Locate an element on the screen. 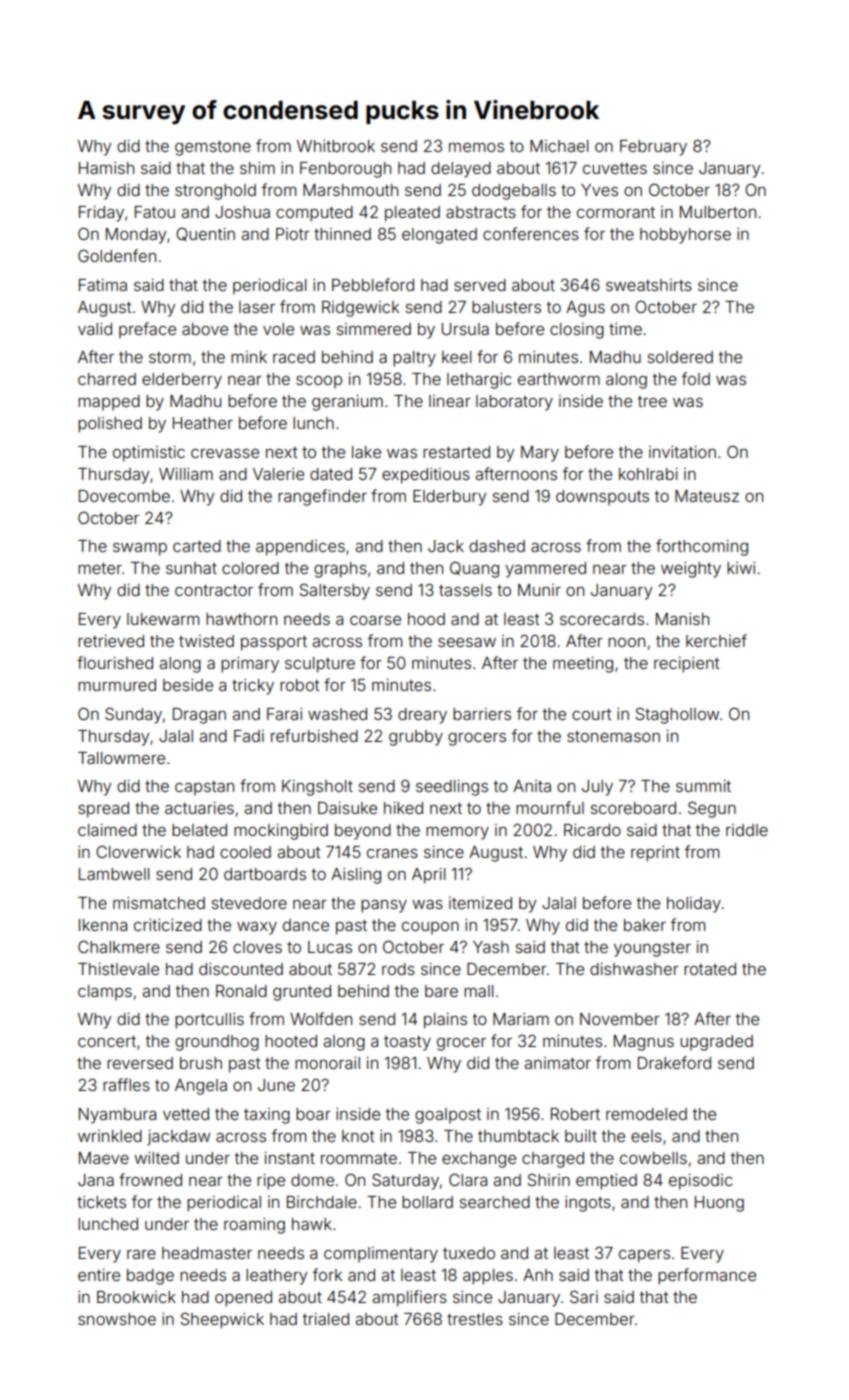 The width and height of the screenshot is (849, 1400). brush is located at coordinates (201, 1063).
